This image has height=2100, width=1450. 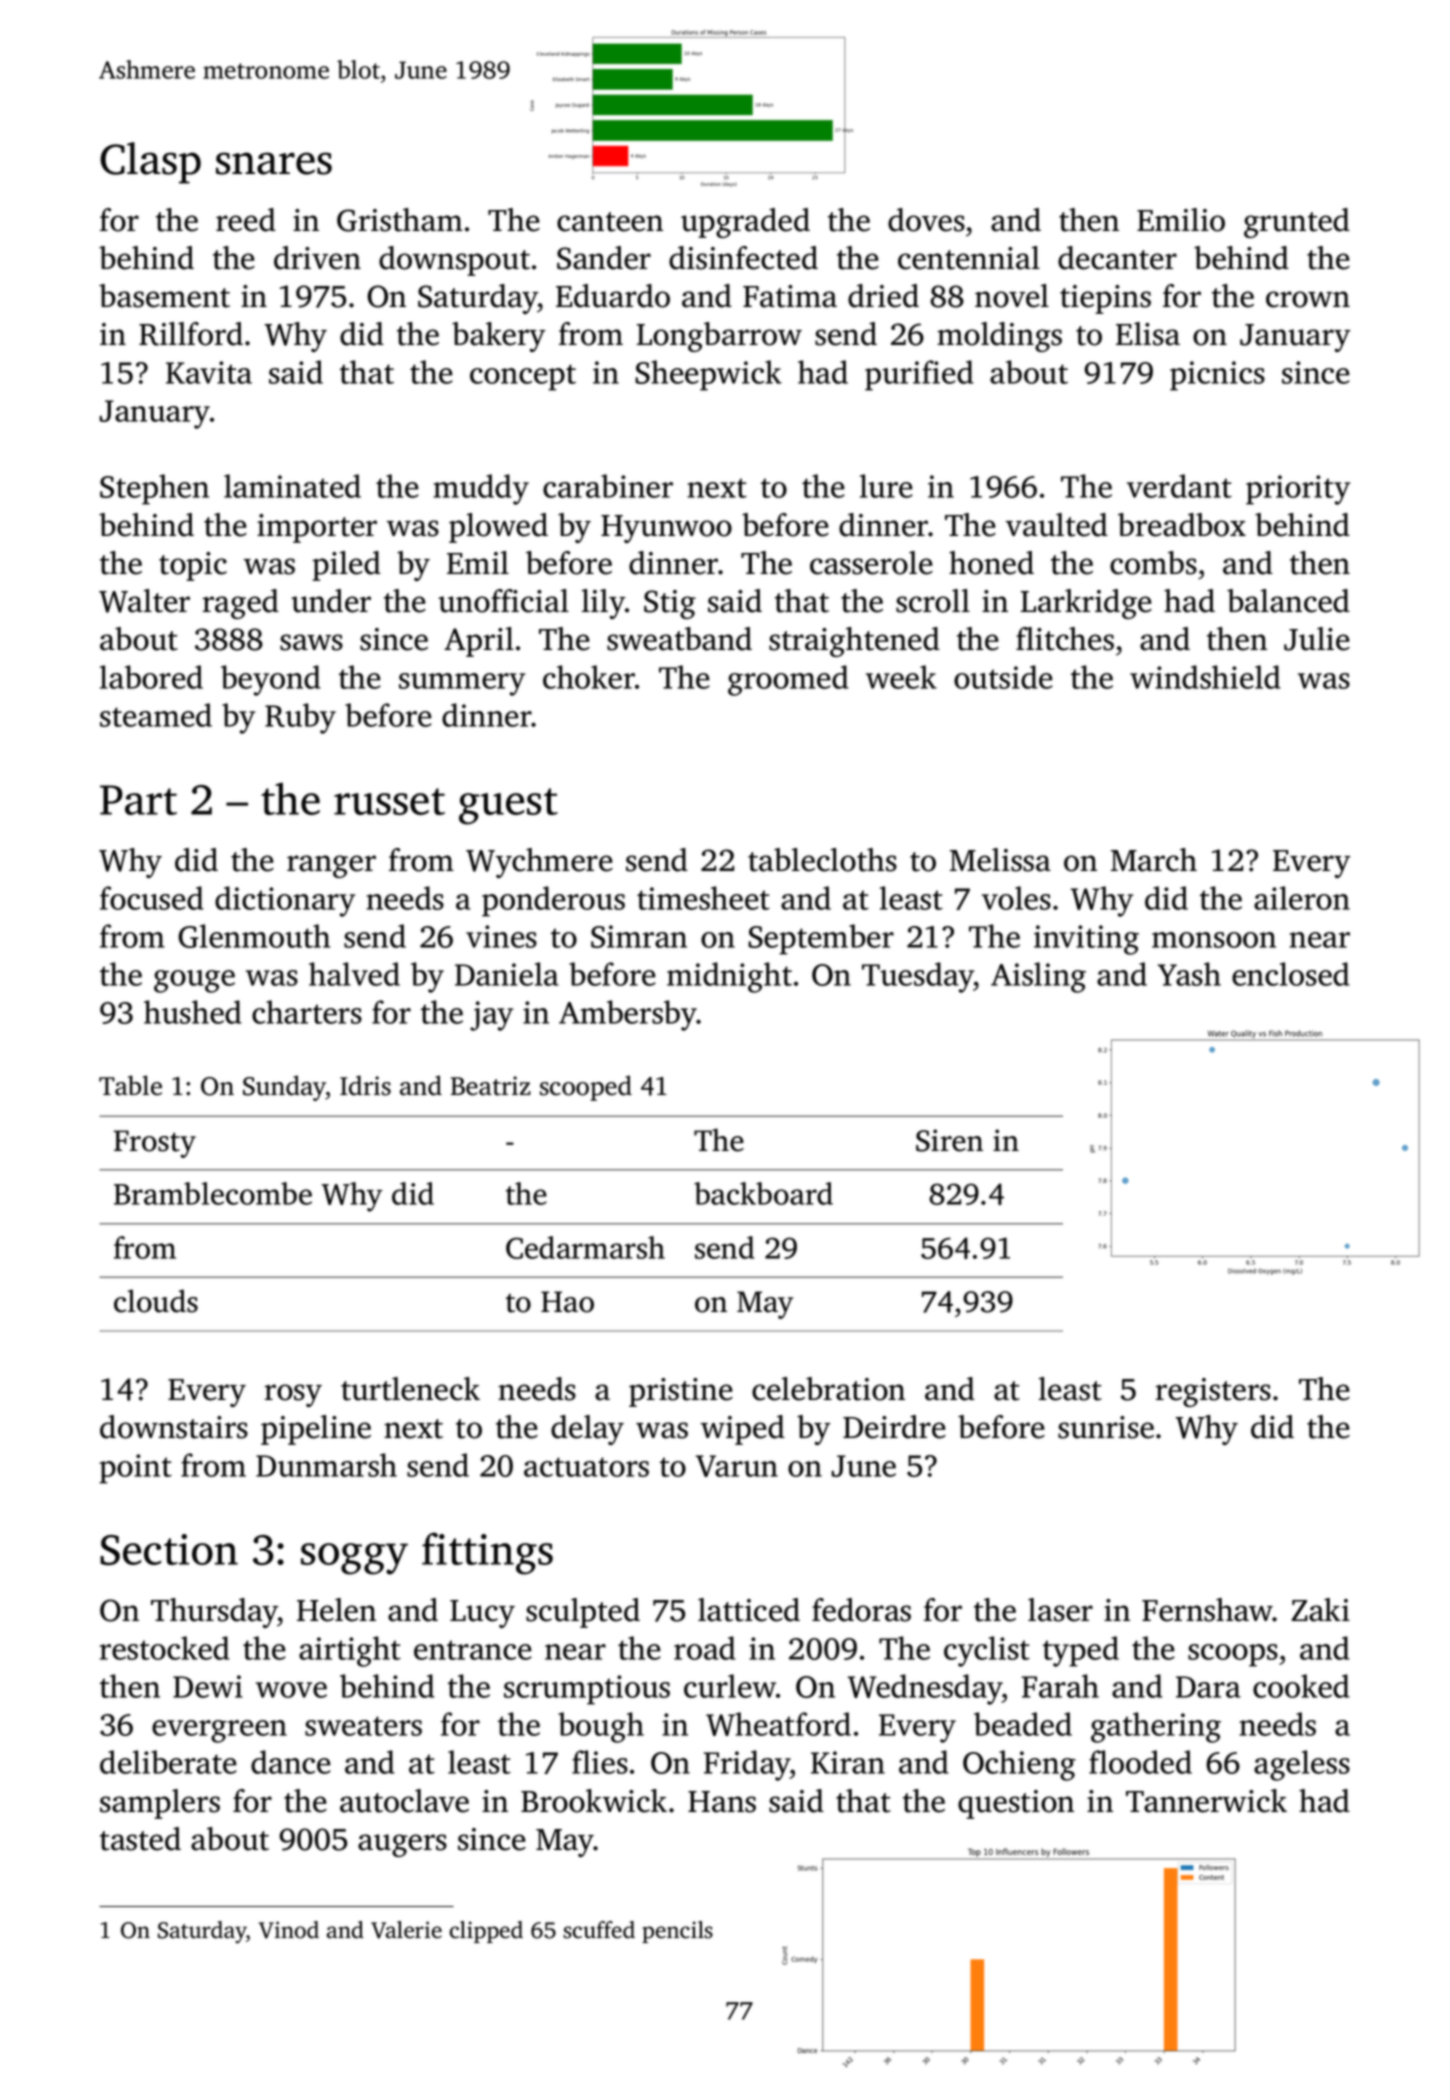 What do you see at coordinates (763, 1193) in the image?
I see `backboard` at bounding box center [763, 1193].
